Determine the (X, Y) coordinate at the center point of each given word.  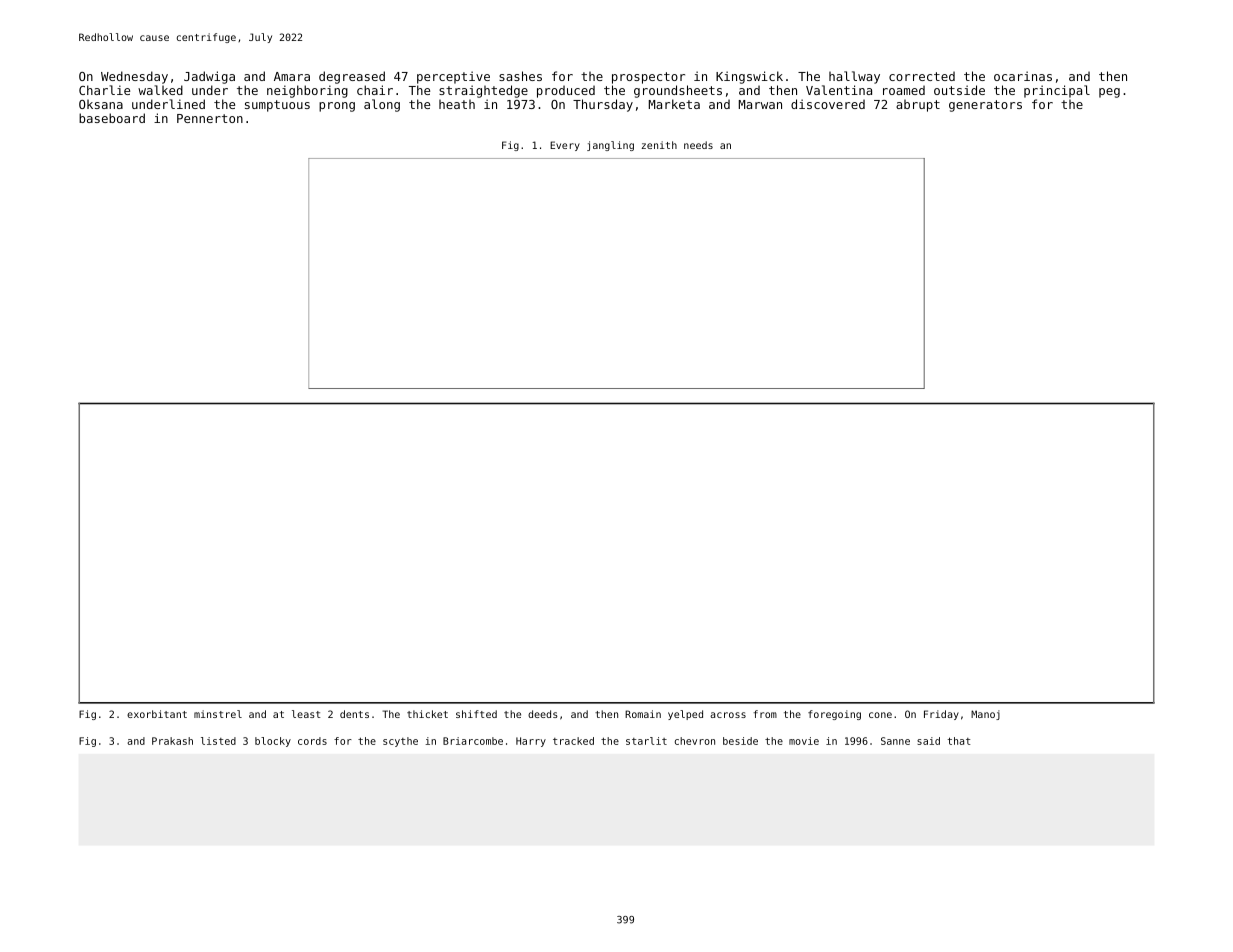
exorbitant (157, 714)
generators (985, 106)
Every (565, 146)
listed (218, 741)
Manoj (985, 715)
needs (698, 145)
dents (354, 714)
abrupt (918, 105)
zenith (659, 145)
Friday (941, 715)
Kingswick (749, 77)
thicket (427, 714)
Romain (643, 714)
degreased (352, 77)
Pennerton (210, 118)
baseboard (112, 118)
